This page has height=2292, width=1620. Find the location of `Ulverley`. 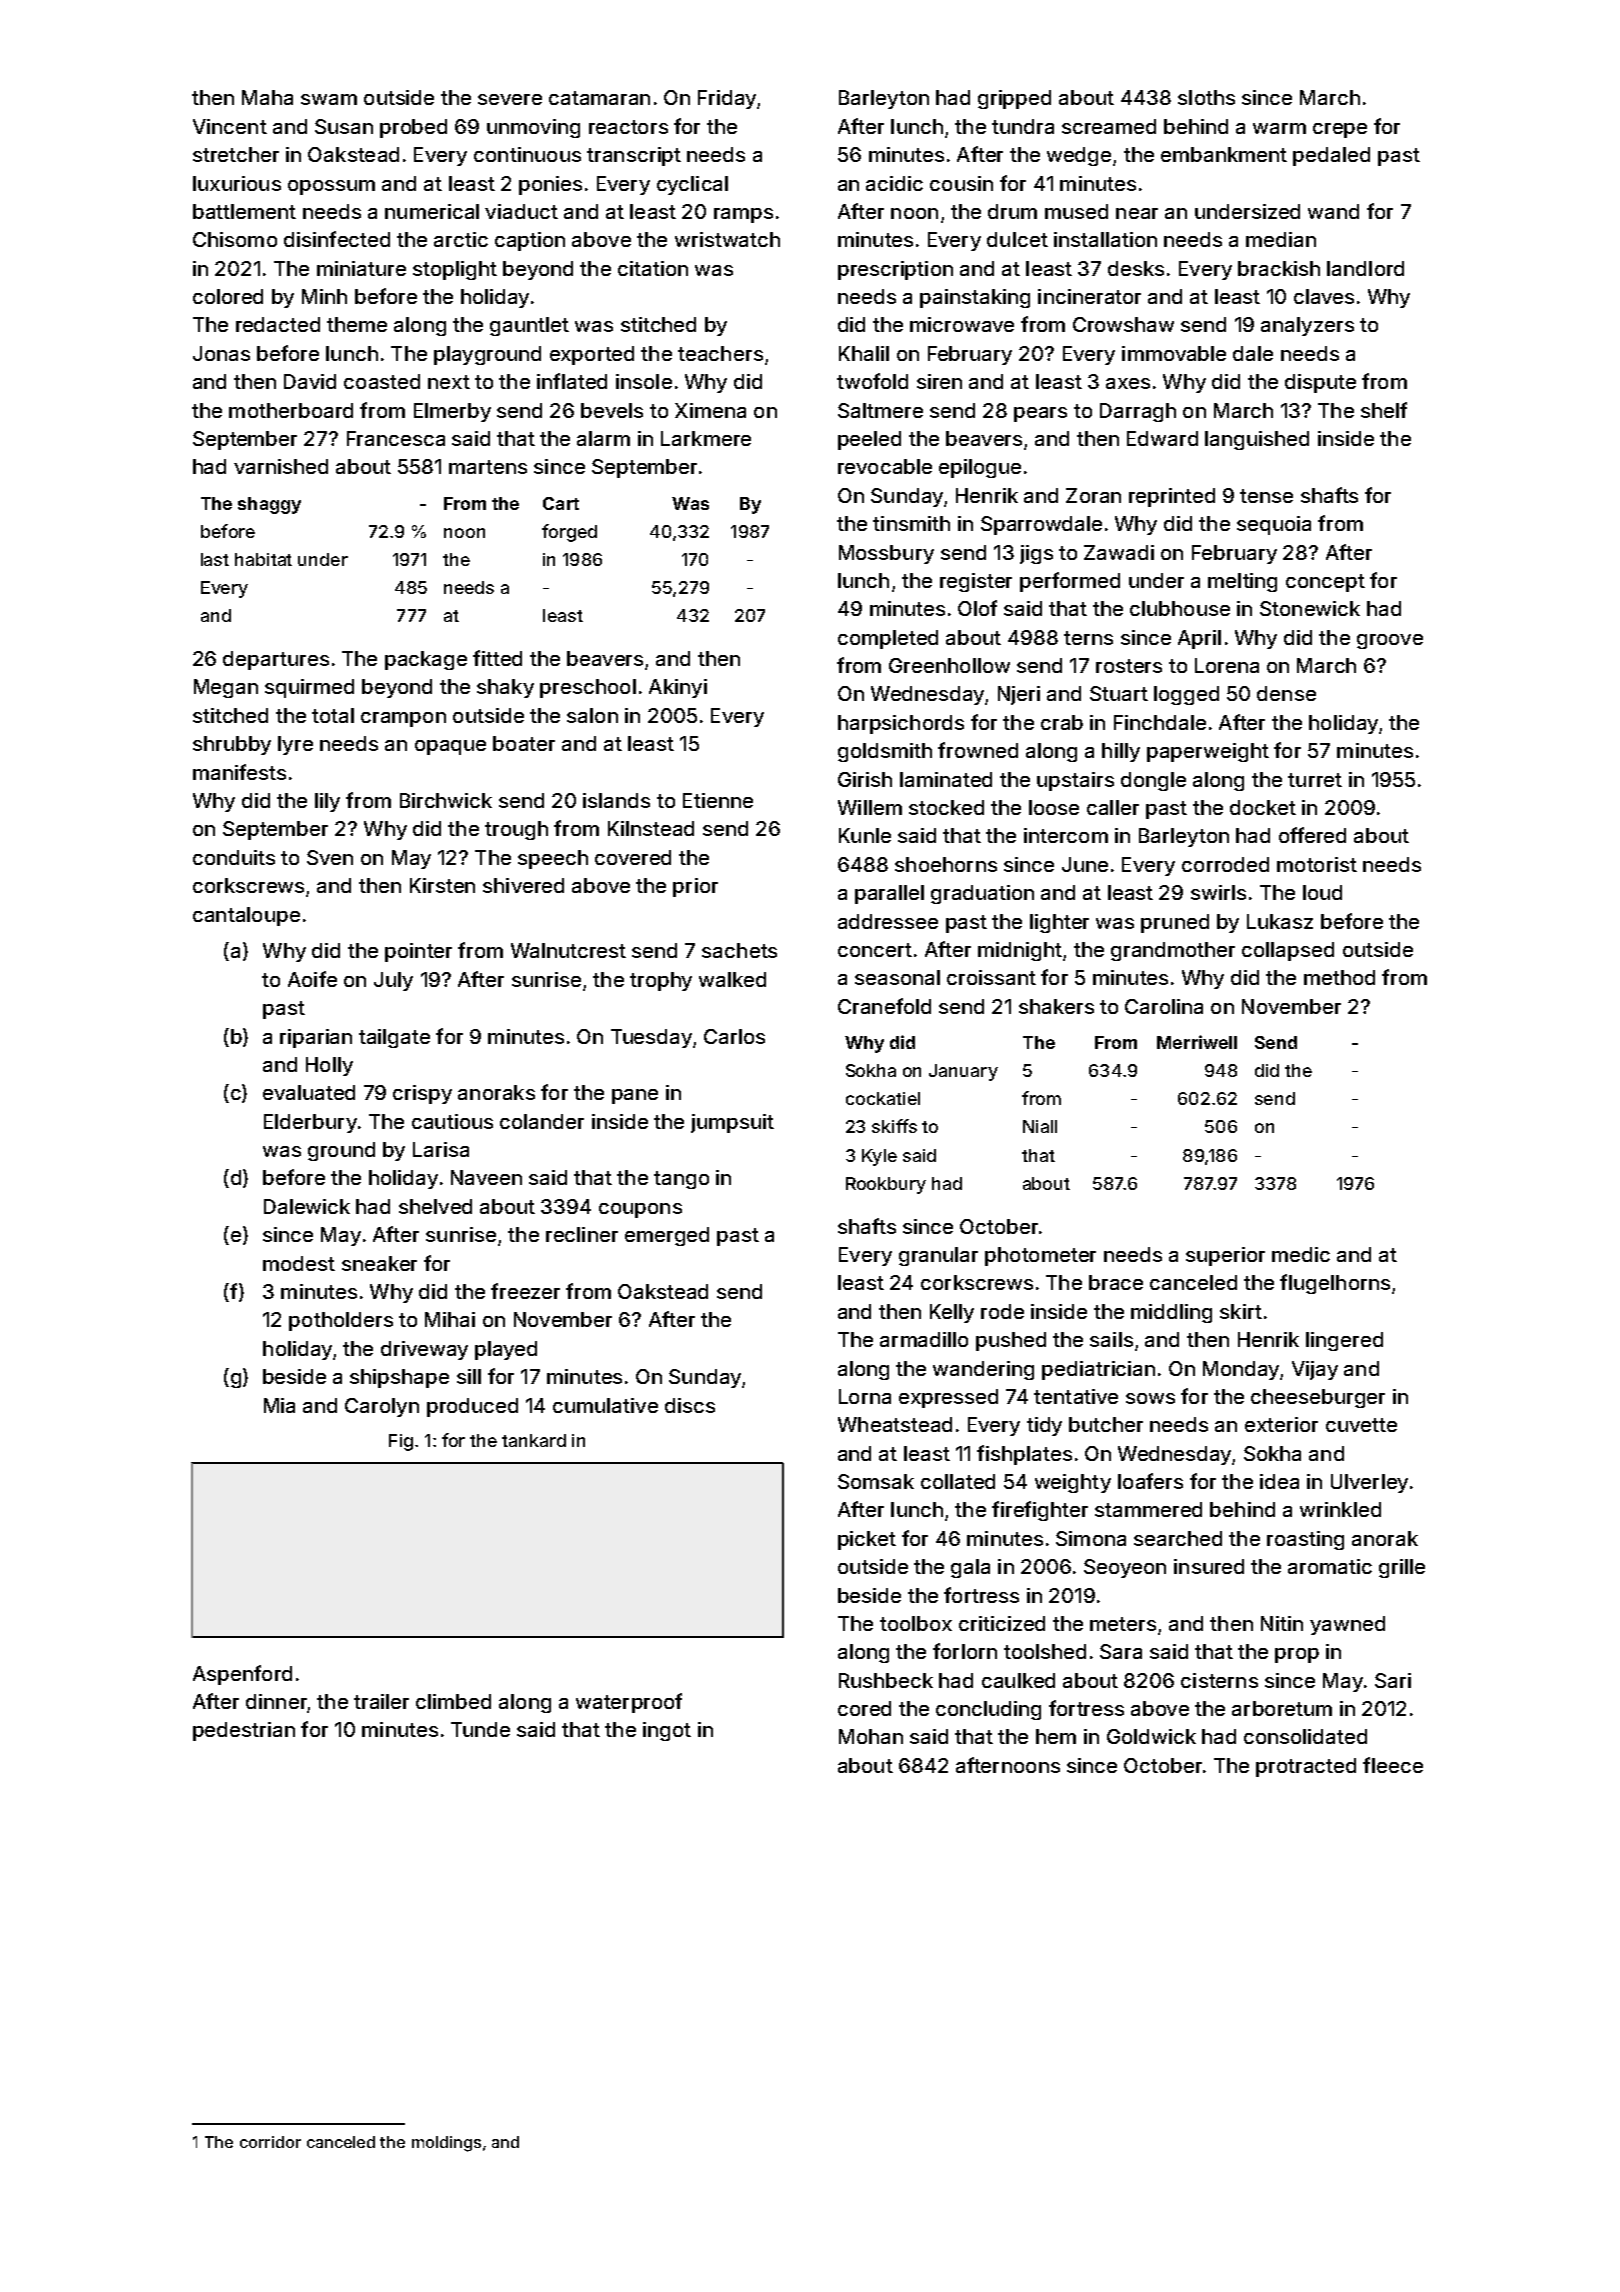

Ulverley is located at coordinates (1369, 1483).
